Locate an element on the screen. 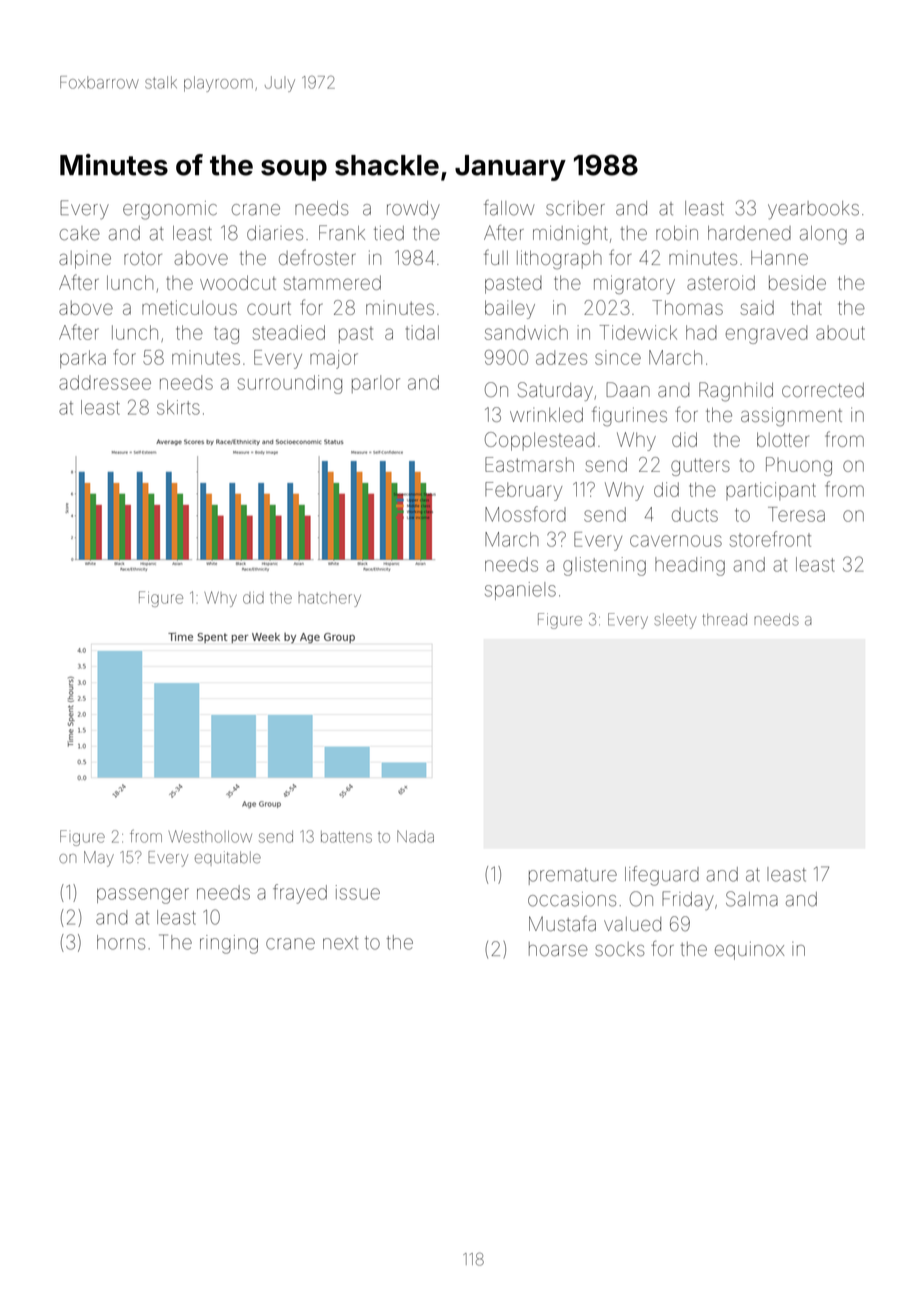 This screenshot has width=924, height=1314. horns is located at coordinates (121, 942).
